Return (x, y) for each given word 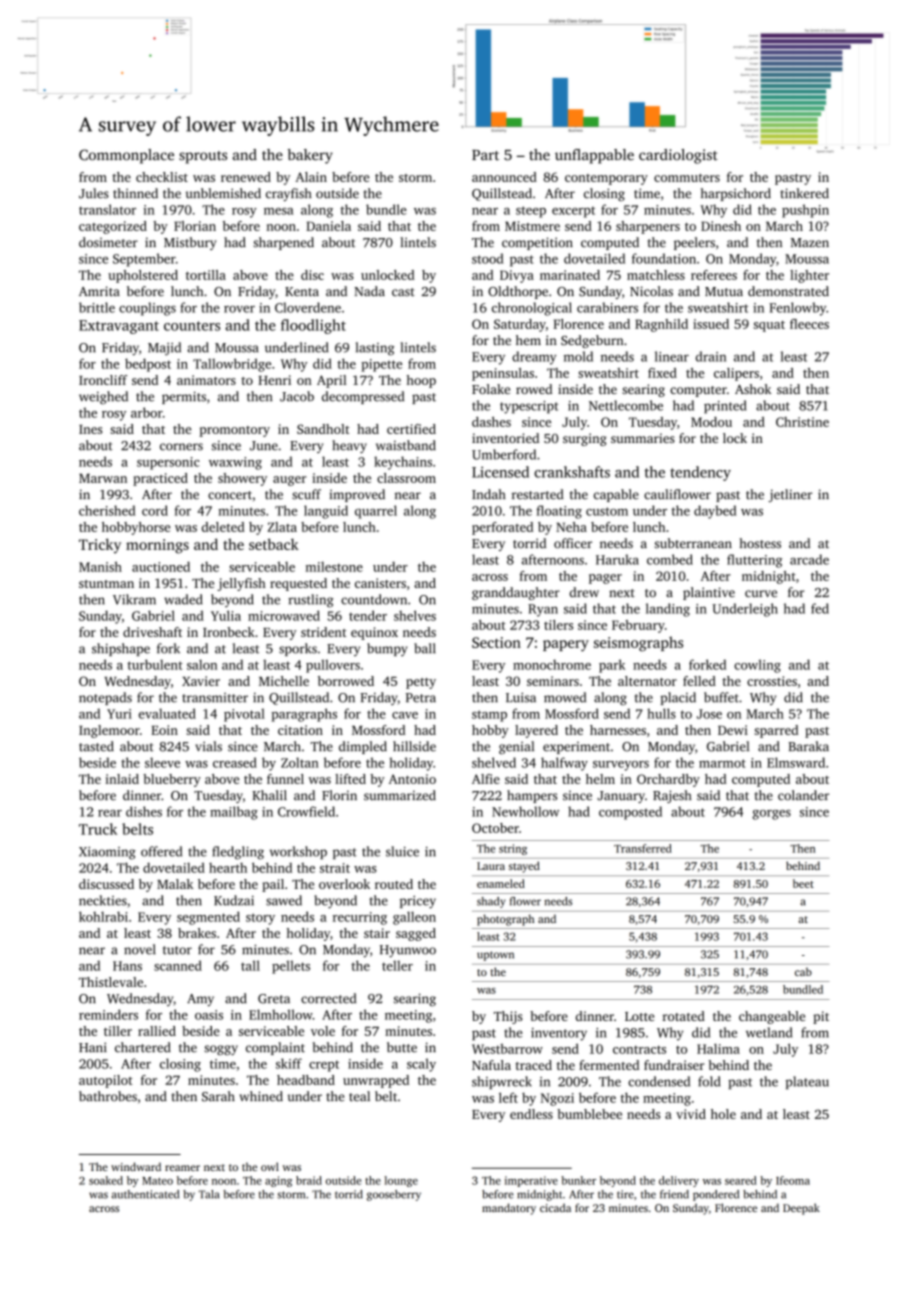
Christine (802, 422)
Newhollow (525, 811)
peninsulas (503, 374)
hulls (661, 713)
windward (136, 1166)
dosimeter (108, 242)
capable (616, 495)
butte (402, 1047)
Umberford (504, 454)
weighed (103, 398)
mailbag (234, 813)
